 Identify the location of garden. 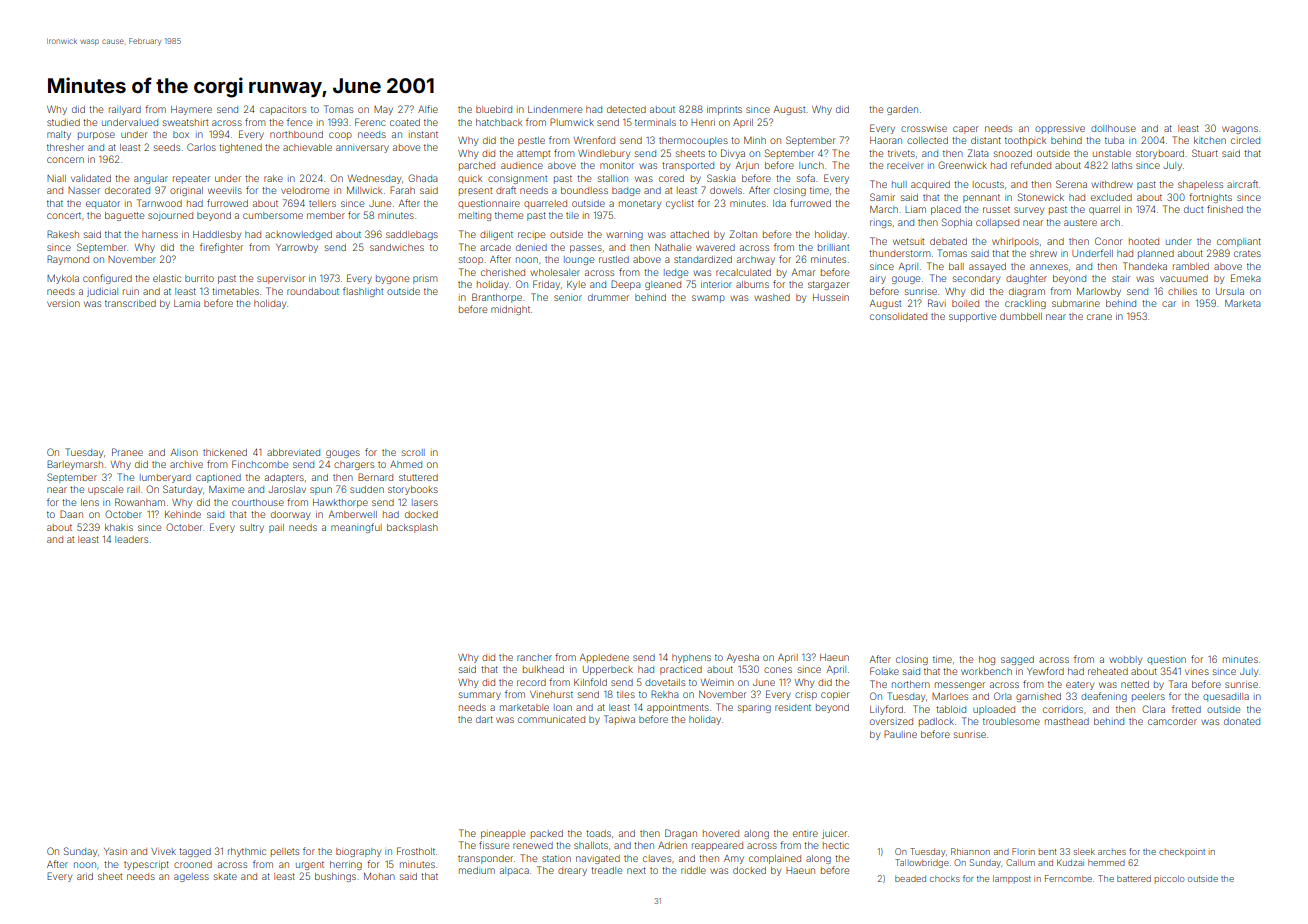
(902, 110).
